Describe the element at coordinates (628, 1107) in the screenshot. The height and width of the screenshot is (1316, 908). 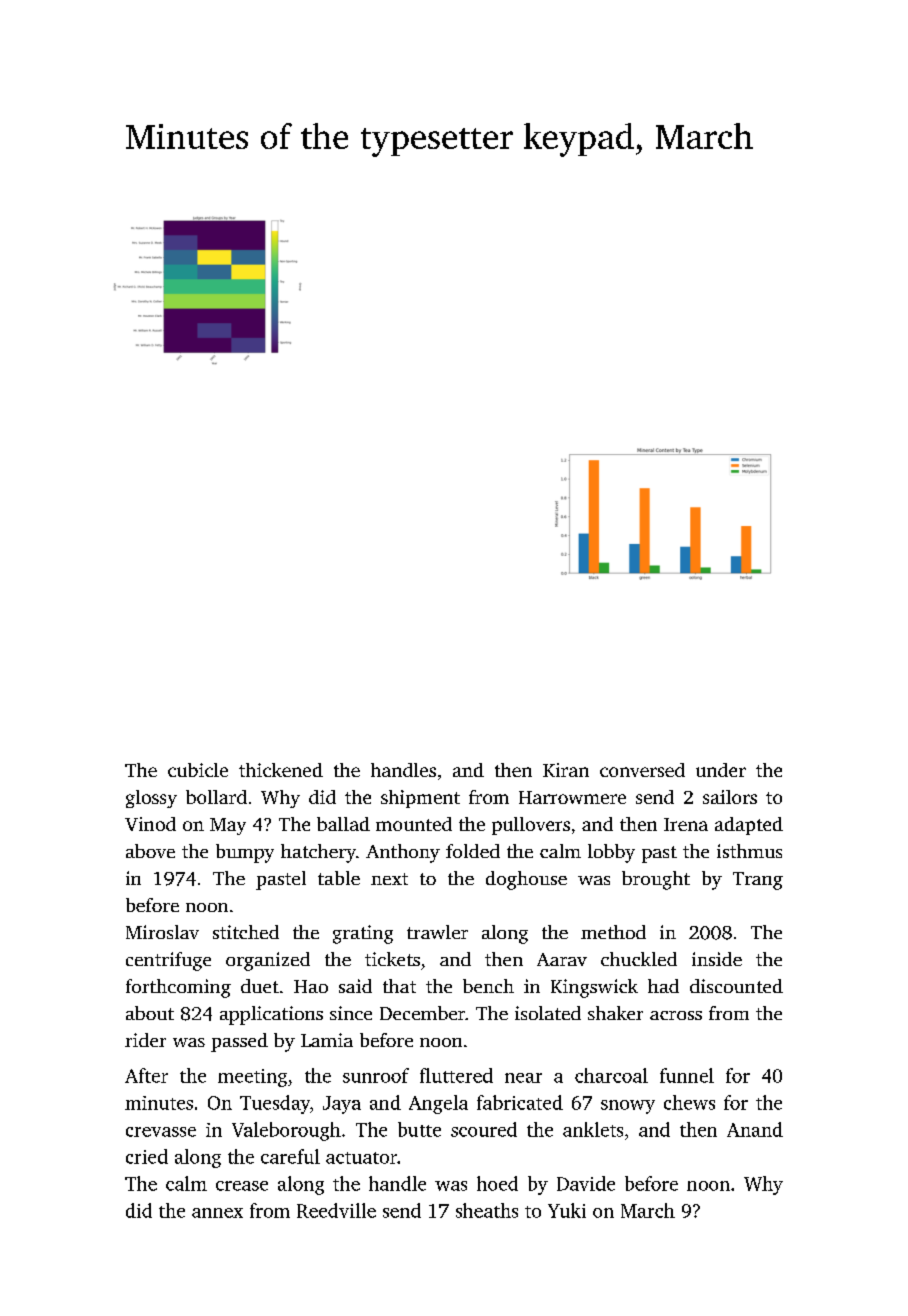
I see `snowy` at that location.
